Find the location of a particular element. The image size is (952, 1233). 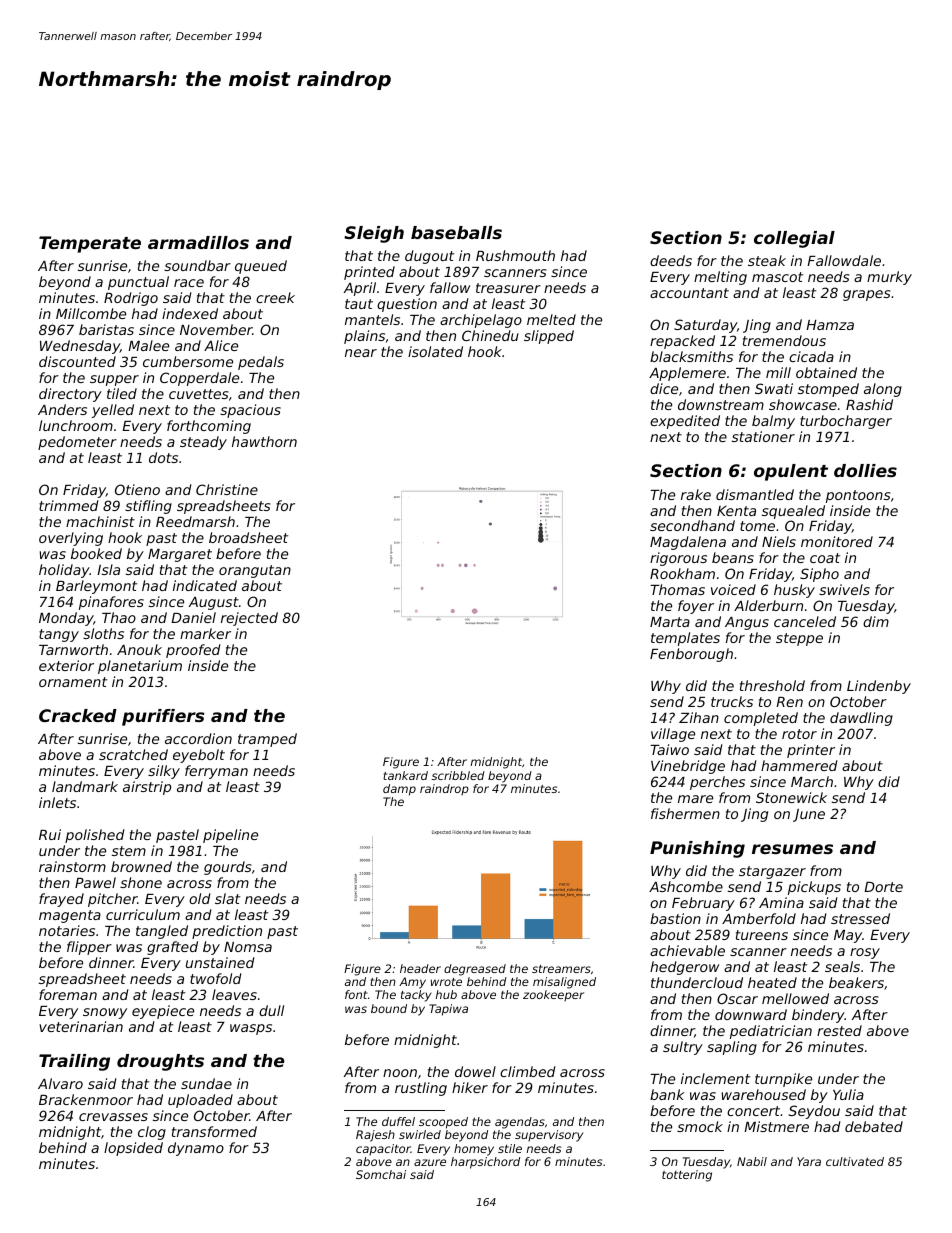

orangutan is located at coordinates (255, 571).
